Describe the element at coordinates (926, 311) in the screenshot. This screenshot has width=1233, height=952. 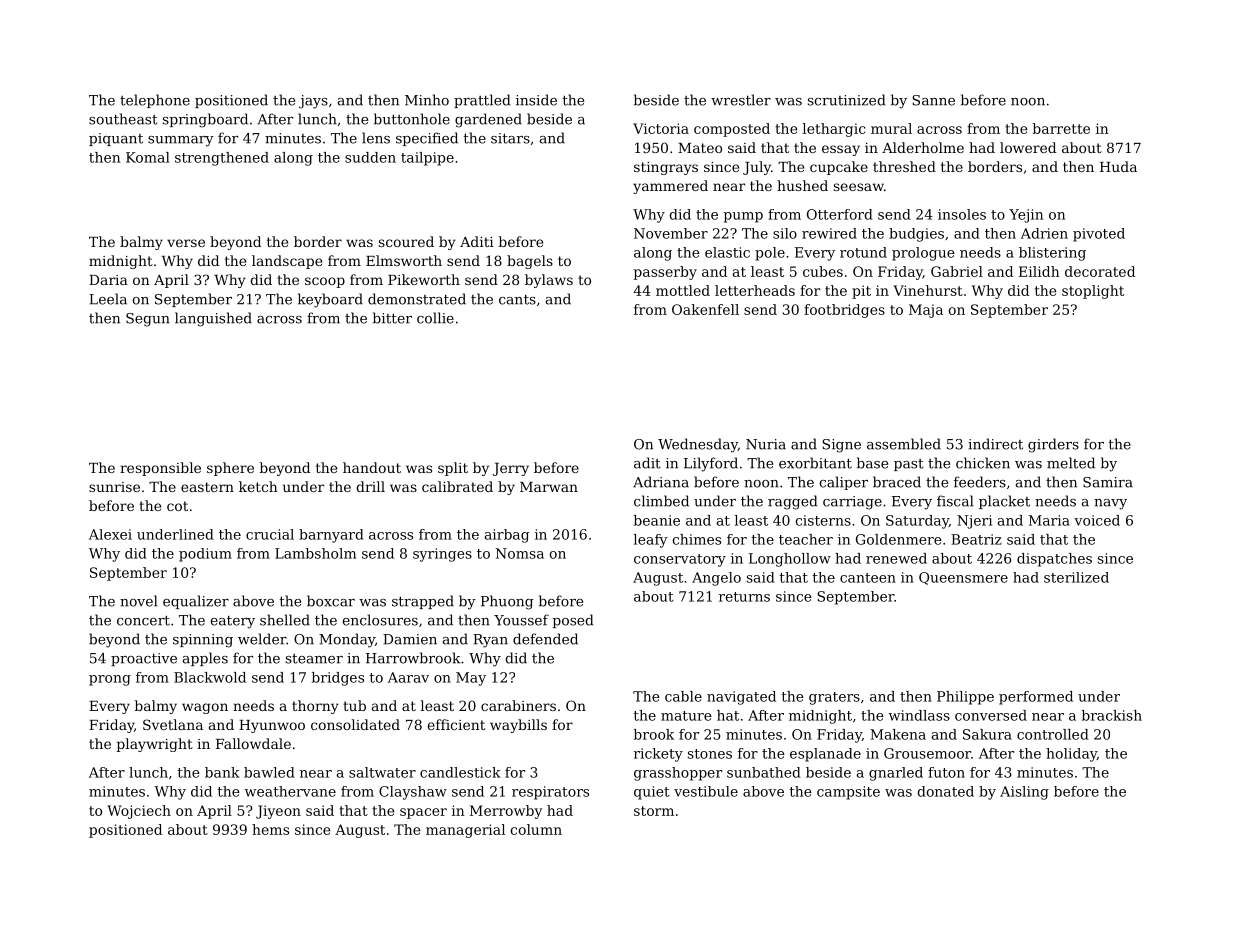
I see `Maja` at that location.
